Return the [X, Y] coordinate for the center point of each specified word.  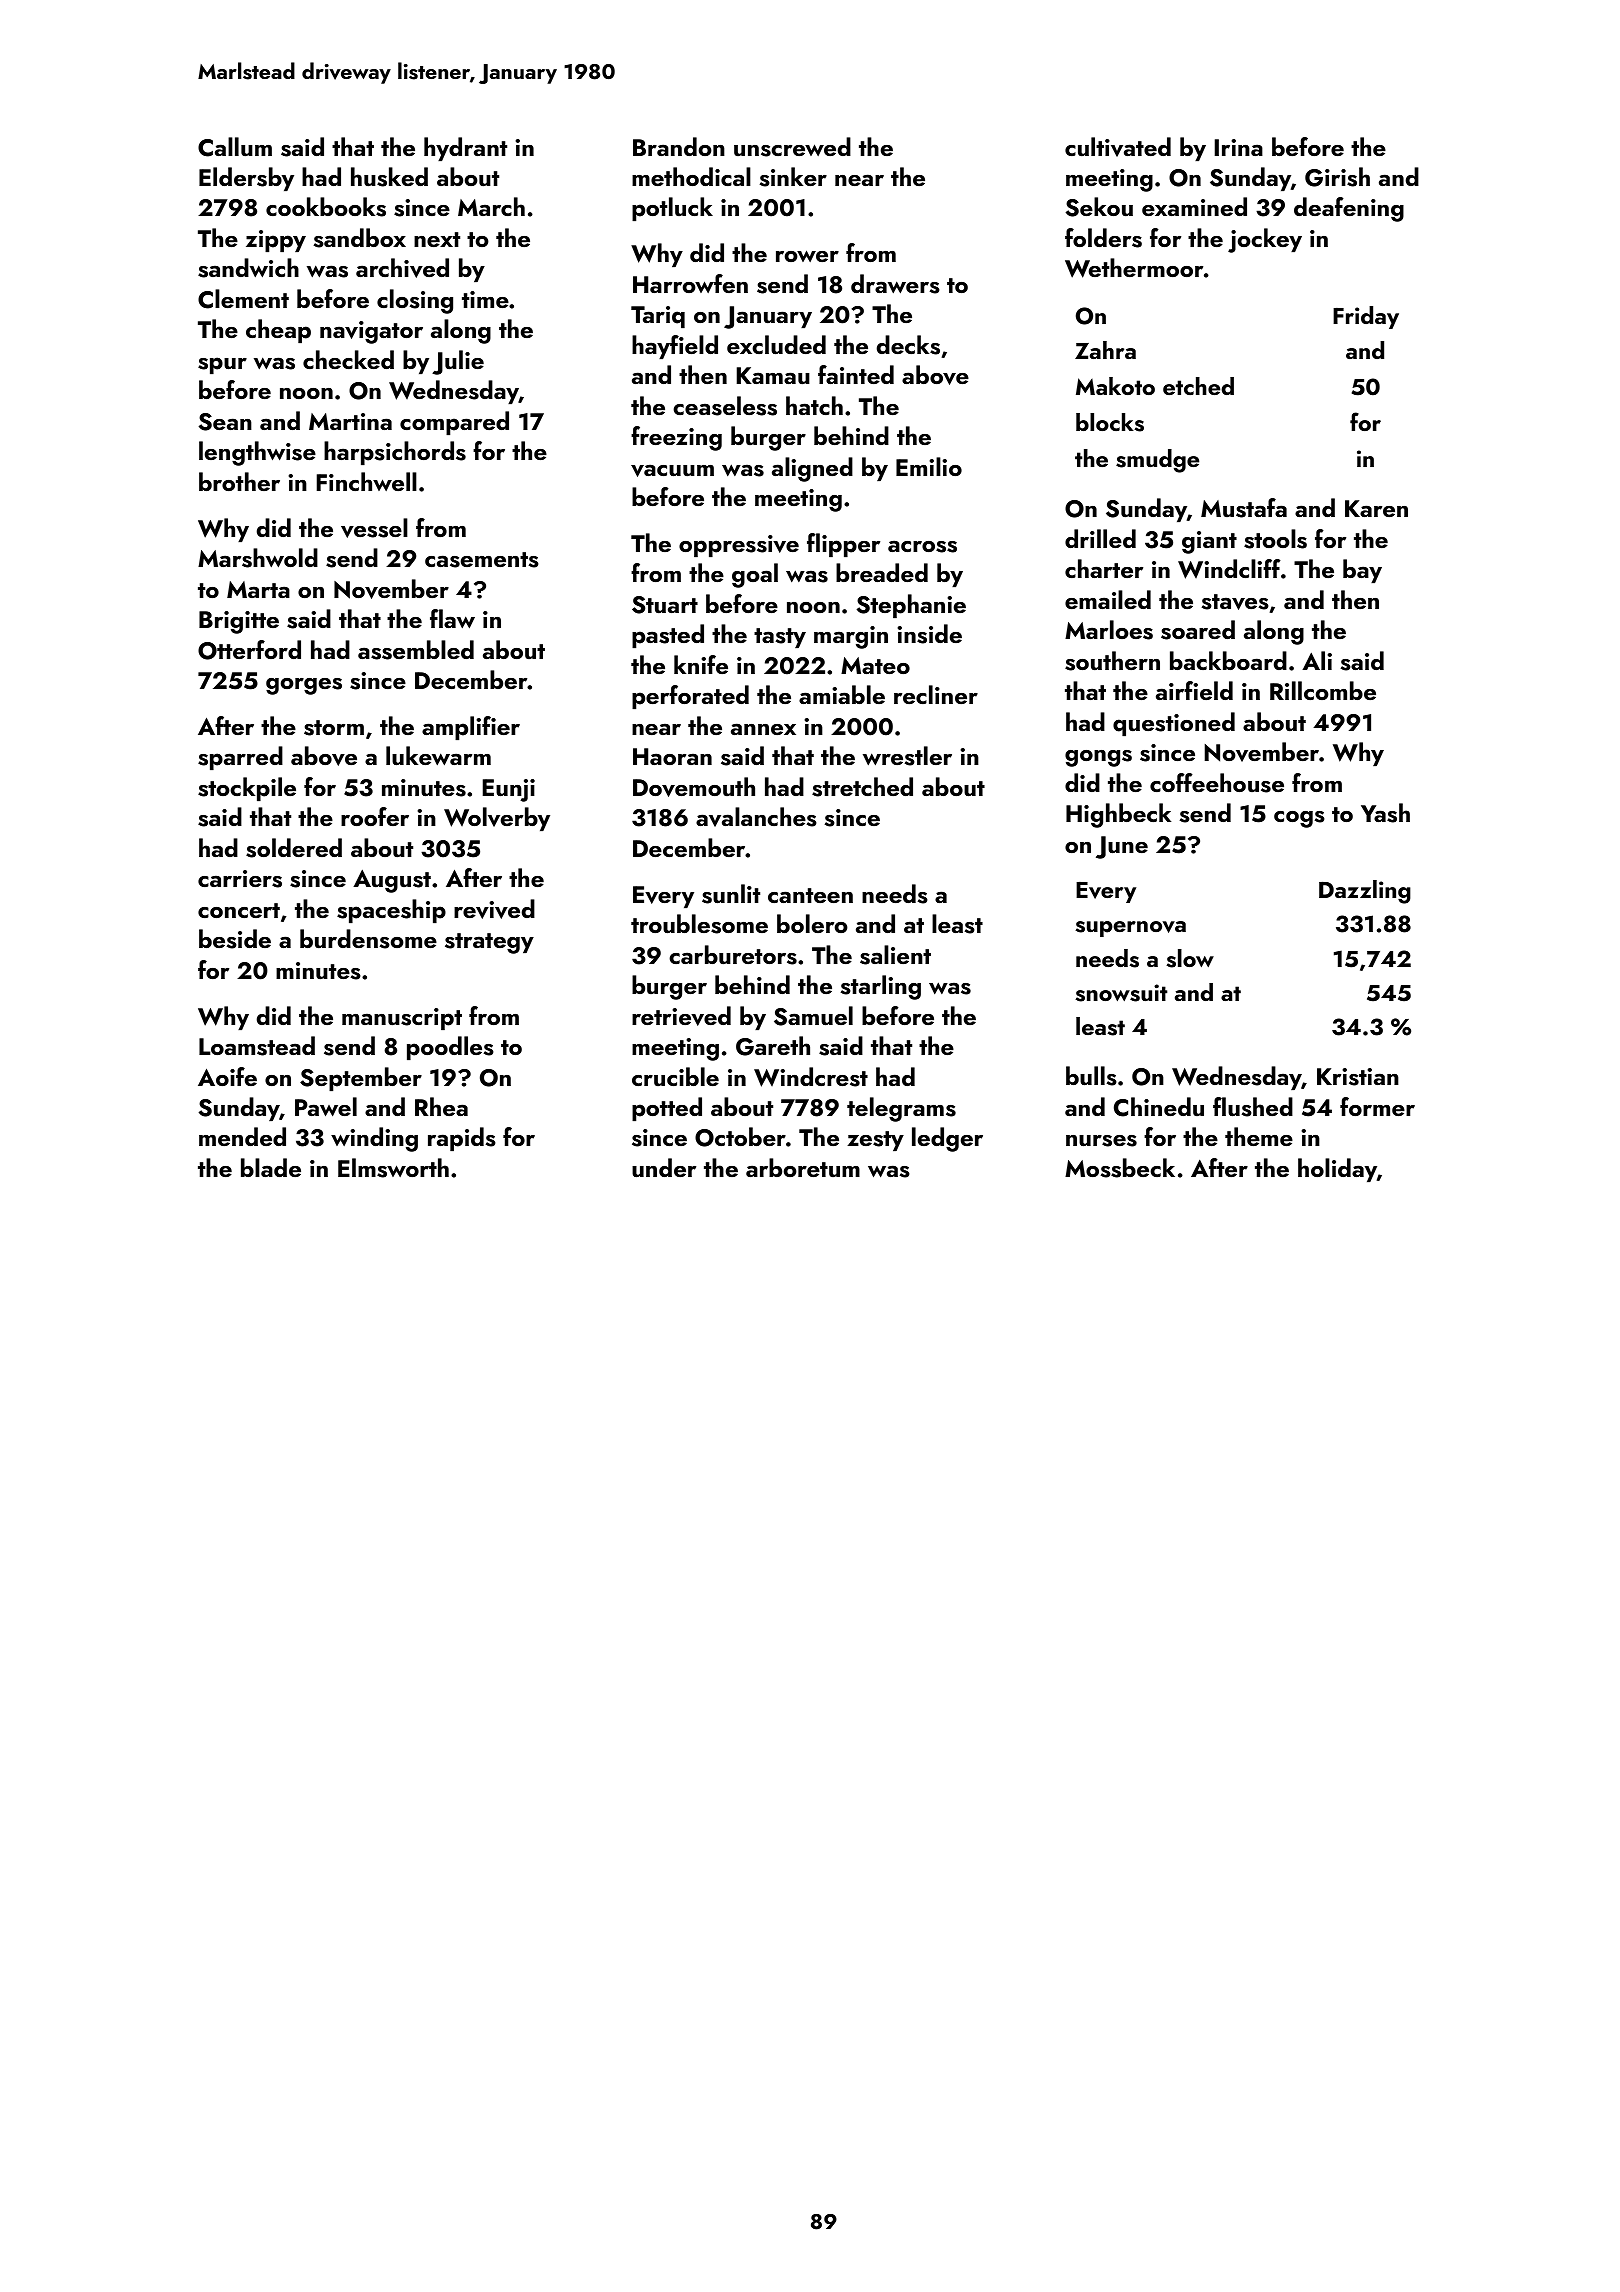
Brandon [679, 146]
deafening [1349, 209]
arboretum [803, 1167]
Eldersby [246, 179]
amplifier [471, 728]
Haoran [672, 756]
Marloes [1109, 630]
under [664, 1168]
